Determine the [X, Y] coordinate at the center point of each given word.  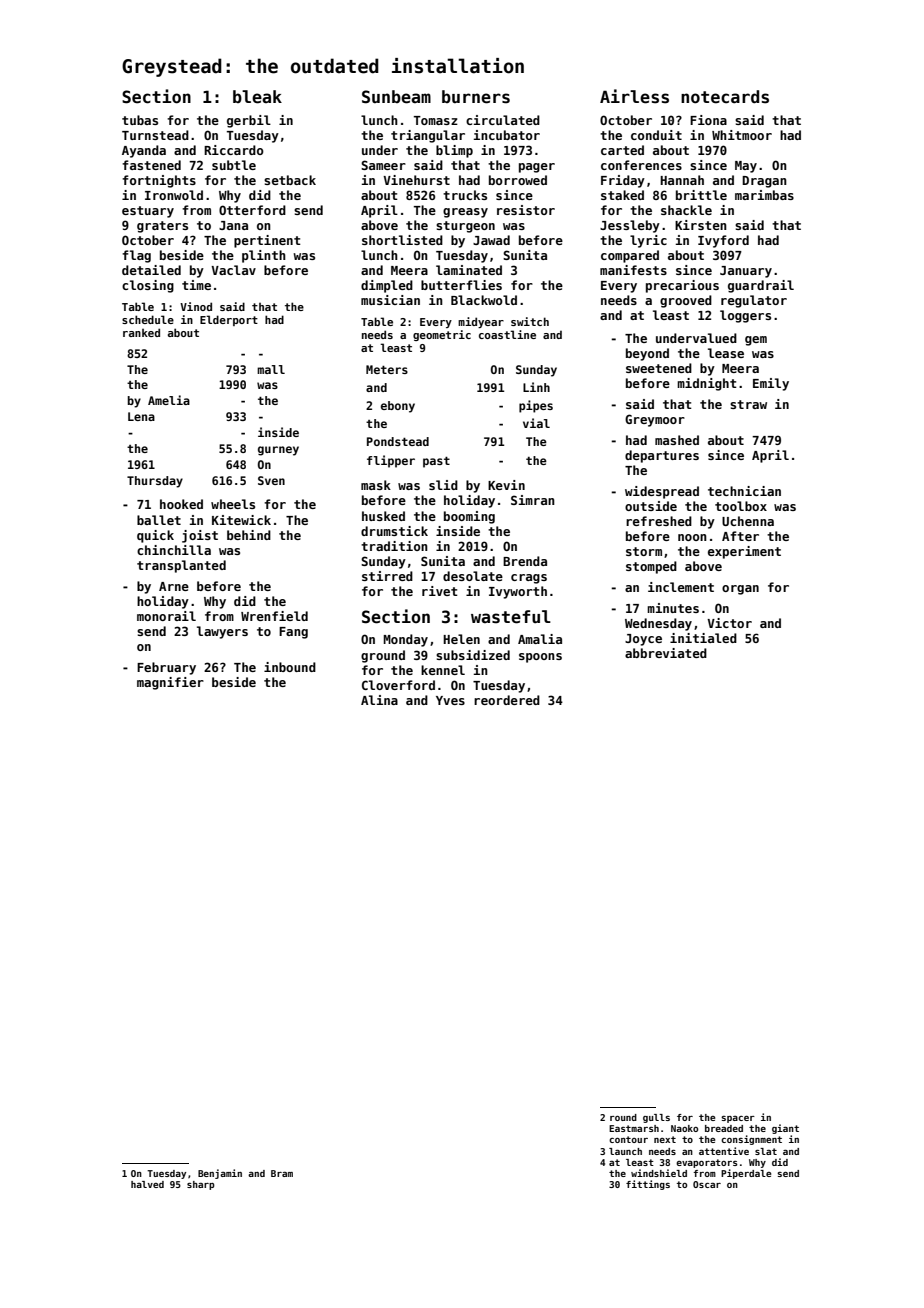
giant [785, 1129]
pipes [536, 406]
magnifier [170, 683]
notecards [725, 97]
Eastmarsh [634, 1128]
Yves [450, 700]
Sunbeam [396, 97]
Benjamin [220, 1174]
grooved [686, 301]
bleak [257, 97]
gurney [278, 451]
